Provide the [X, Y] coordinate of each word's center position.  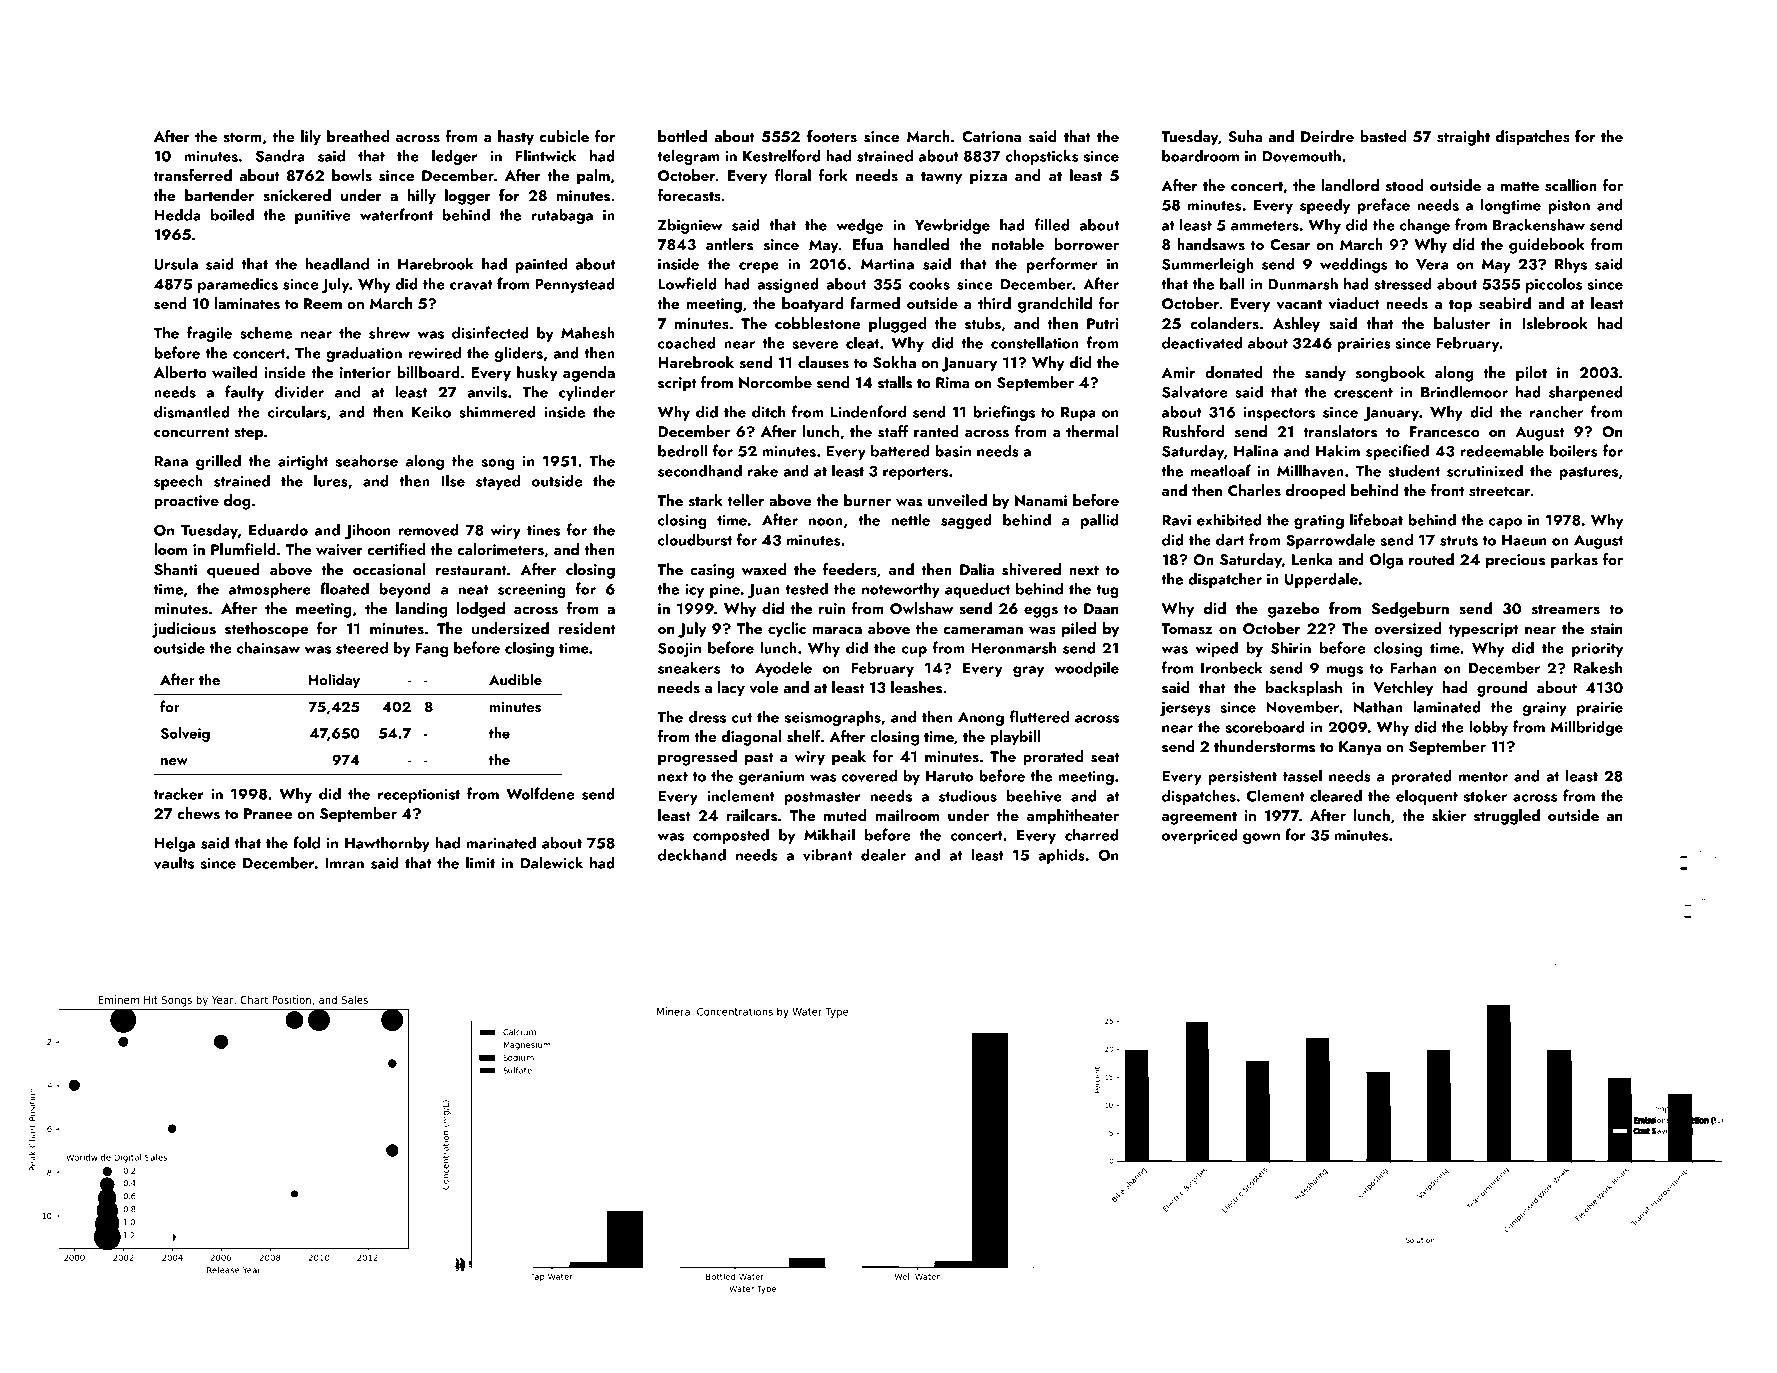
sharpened [1586, 393]
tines [543, 530]
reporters [915, 473]
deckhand [692, 854]
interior [365, 372]
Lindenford [868, 411]
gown [1261, 838]
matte [1520, 186]
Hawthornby [387, 844]
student [1414, 470]
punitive [323, 216]
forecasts [689, 195]
